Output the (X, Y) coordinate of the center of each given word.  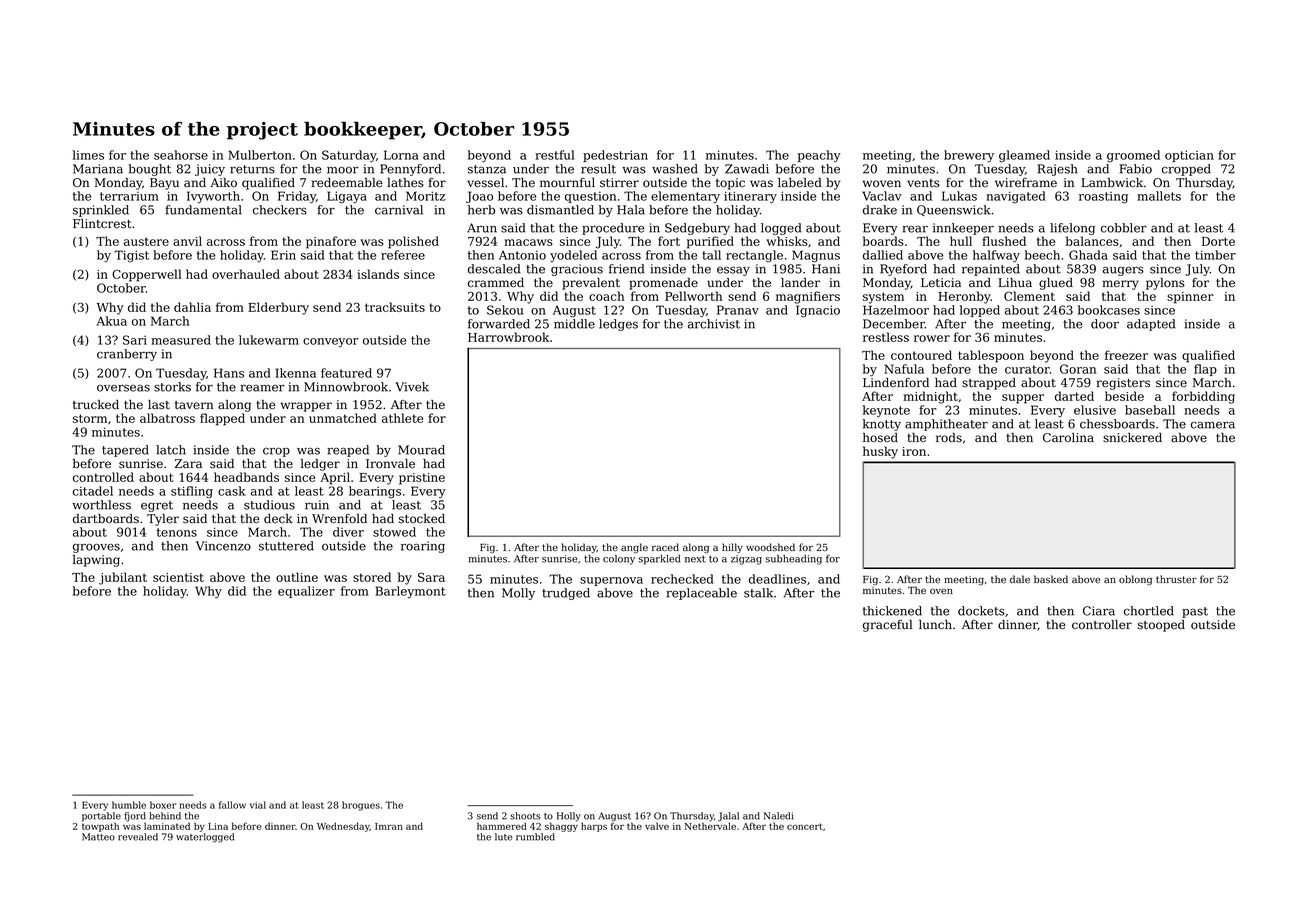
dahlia (192, 307)
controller (1102, 625)
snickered (1132, 438)
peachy (819, 156)
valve (657, 826)
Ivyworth (213, 197)
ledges (618, 325)
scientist (178, 577)
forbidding (1203, 397)
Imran (389, 826)
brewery (969, 156)
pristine (422, 479)
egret (157, 506)
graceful (888, 626)
